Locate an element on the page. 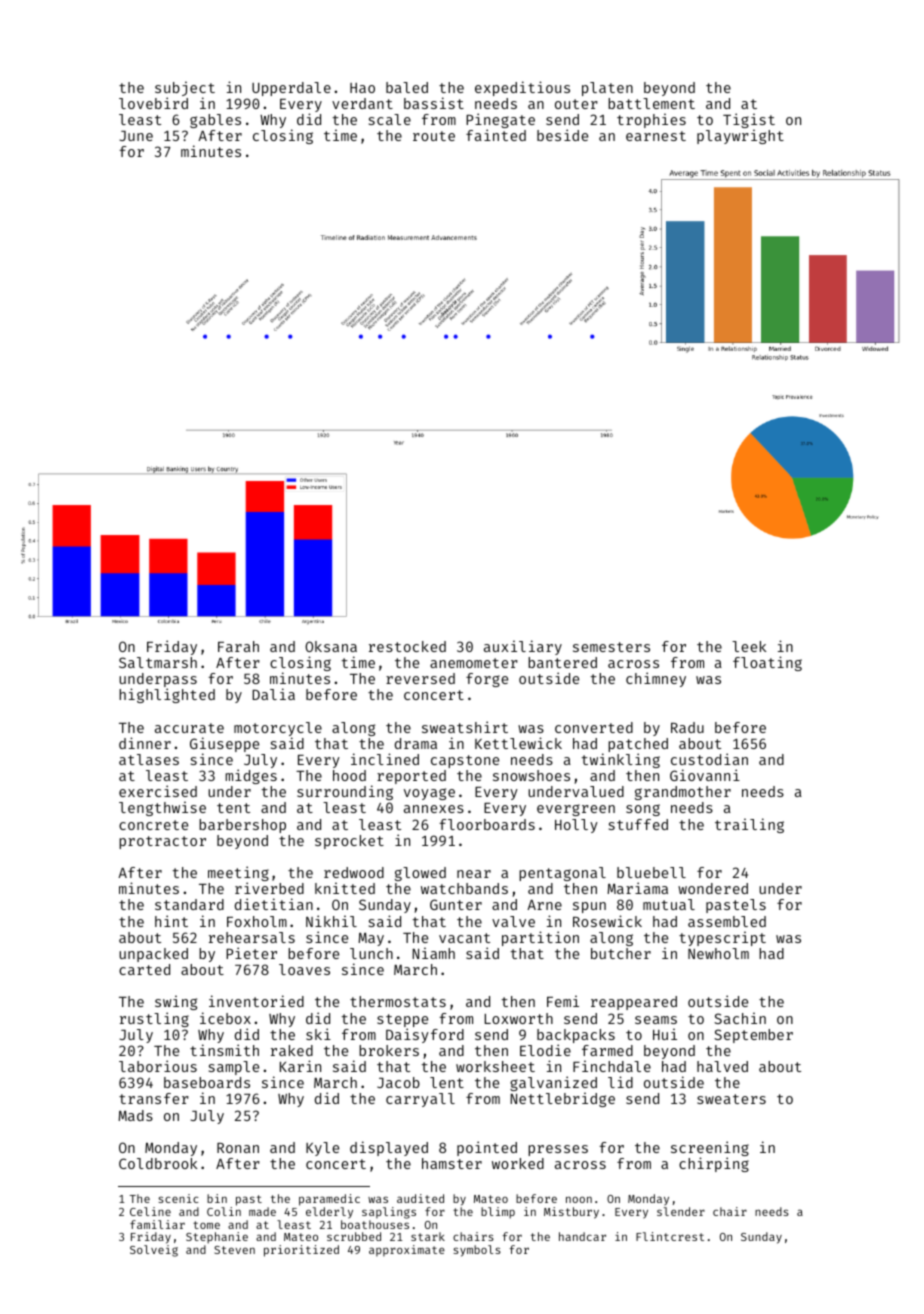 This page has width=924, height=1314. Solveig is located at coordinates (154, 1251).
